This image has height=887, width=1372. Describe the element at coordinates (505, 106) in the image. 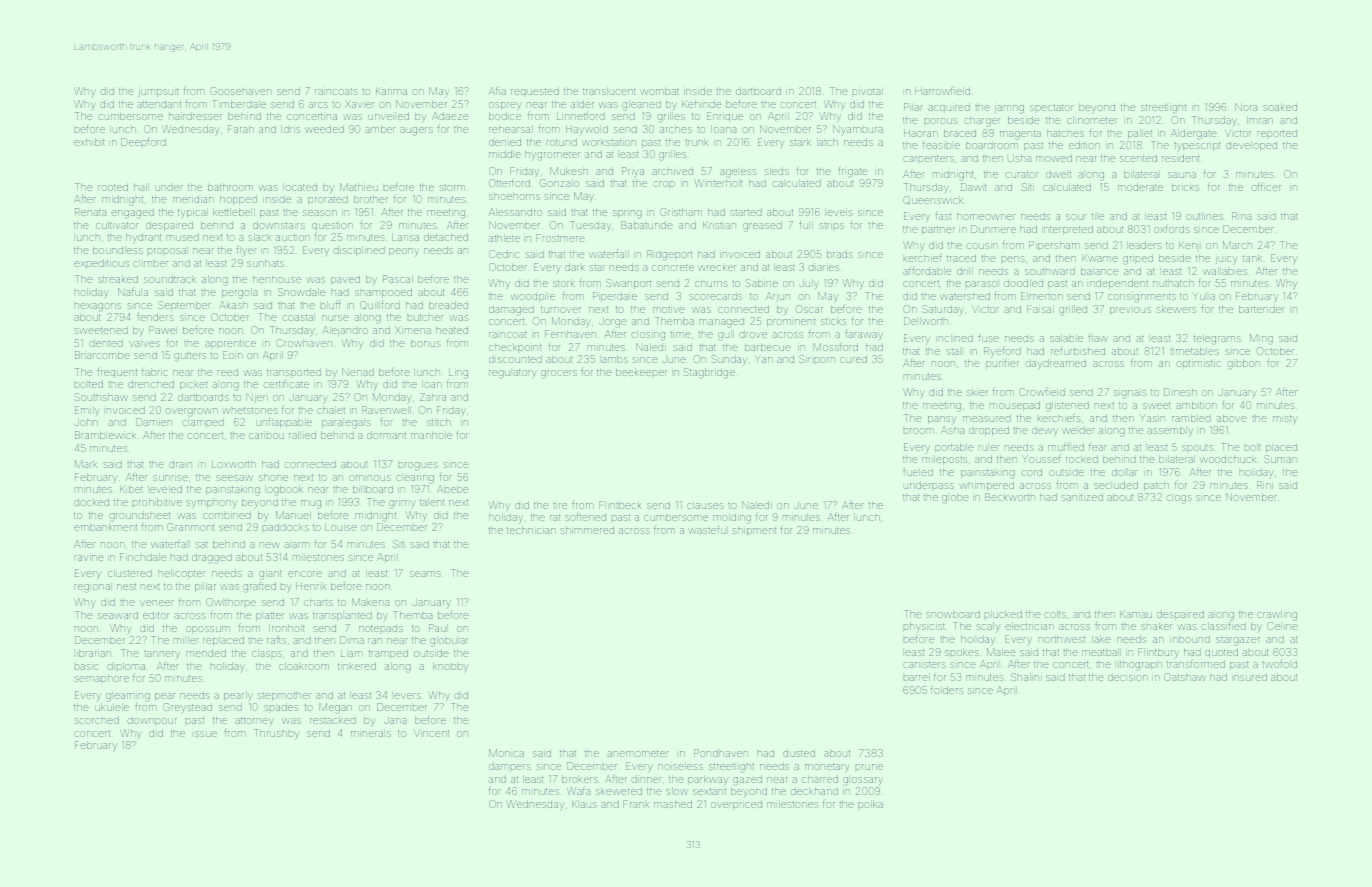

I see `osprey` at that location.
